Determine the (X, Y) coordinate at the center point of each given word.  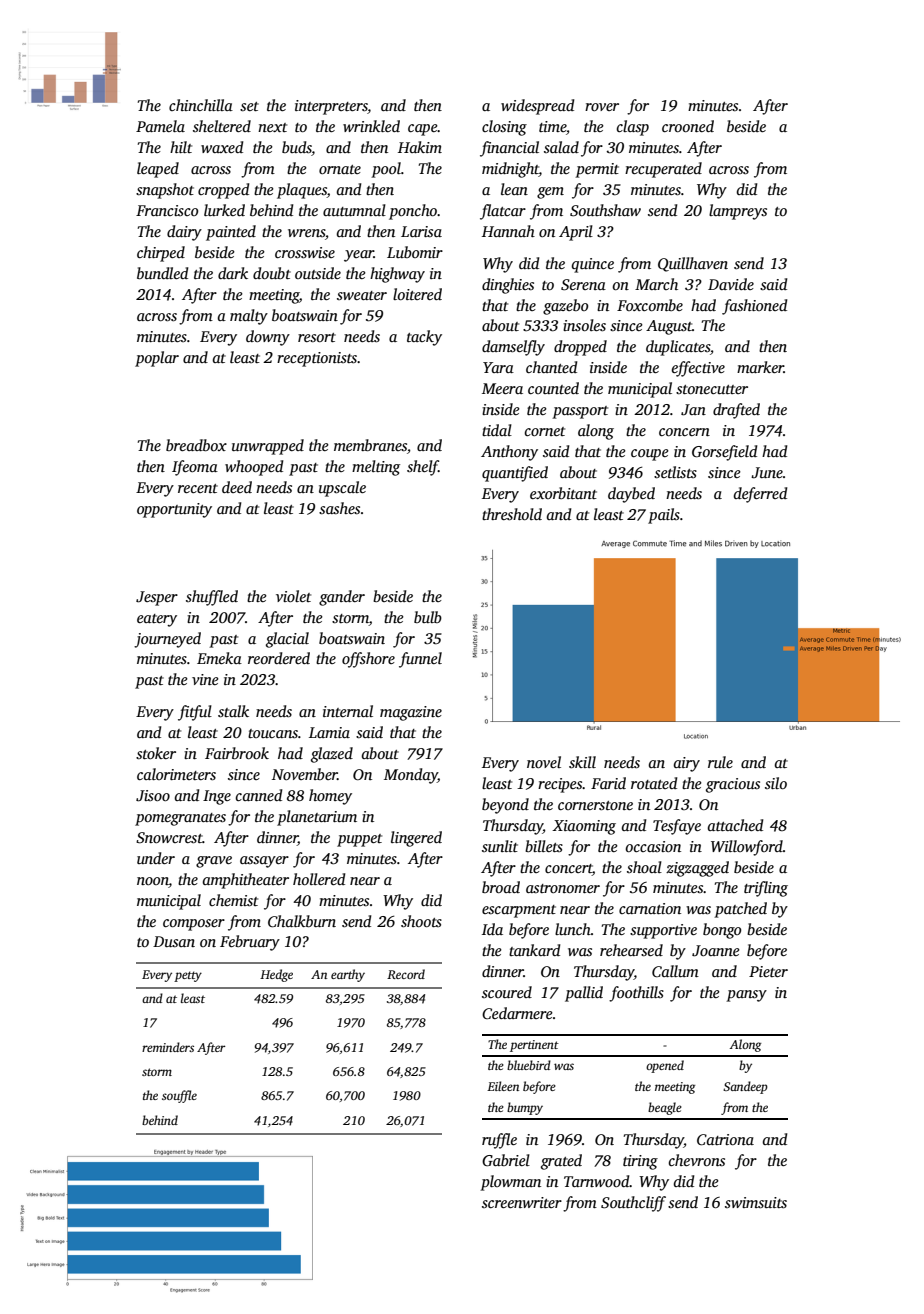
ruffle (499, 1141)
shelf (423, 468)
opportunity (174, 510)
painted (231, 233)
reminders (168, 1047)
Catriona (725, 1140)
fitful (195, 713)
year (359, 256)
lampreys (738, 212)
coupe (650, 455)
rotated (654, 783)
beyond (505, 806)
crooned (688, 126)
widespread (537, 107)
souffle (179, 1096)
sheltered (222, 126)
